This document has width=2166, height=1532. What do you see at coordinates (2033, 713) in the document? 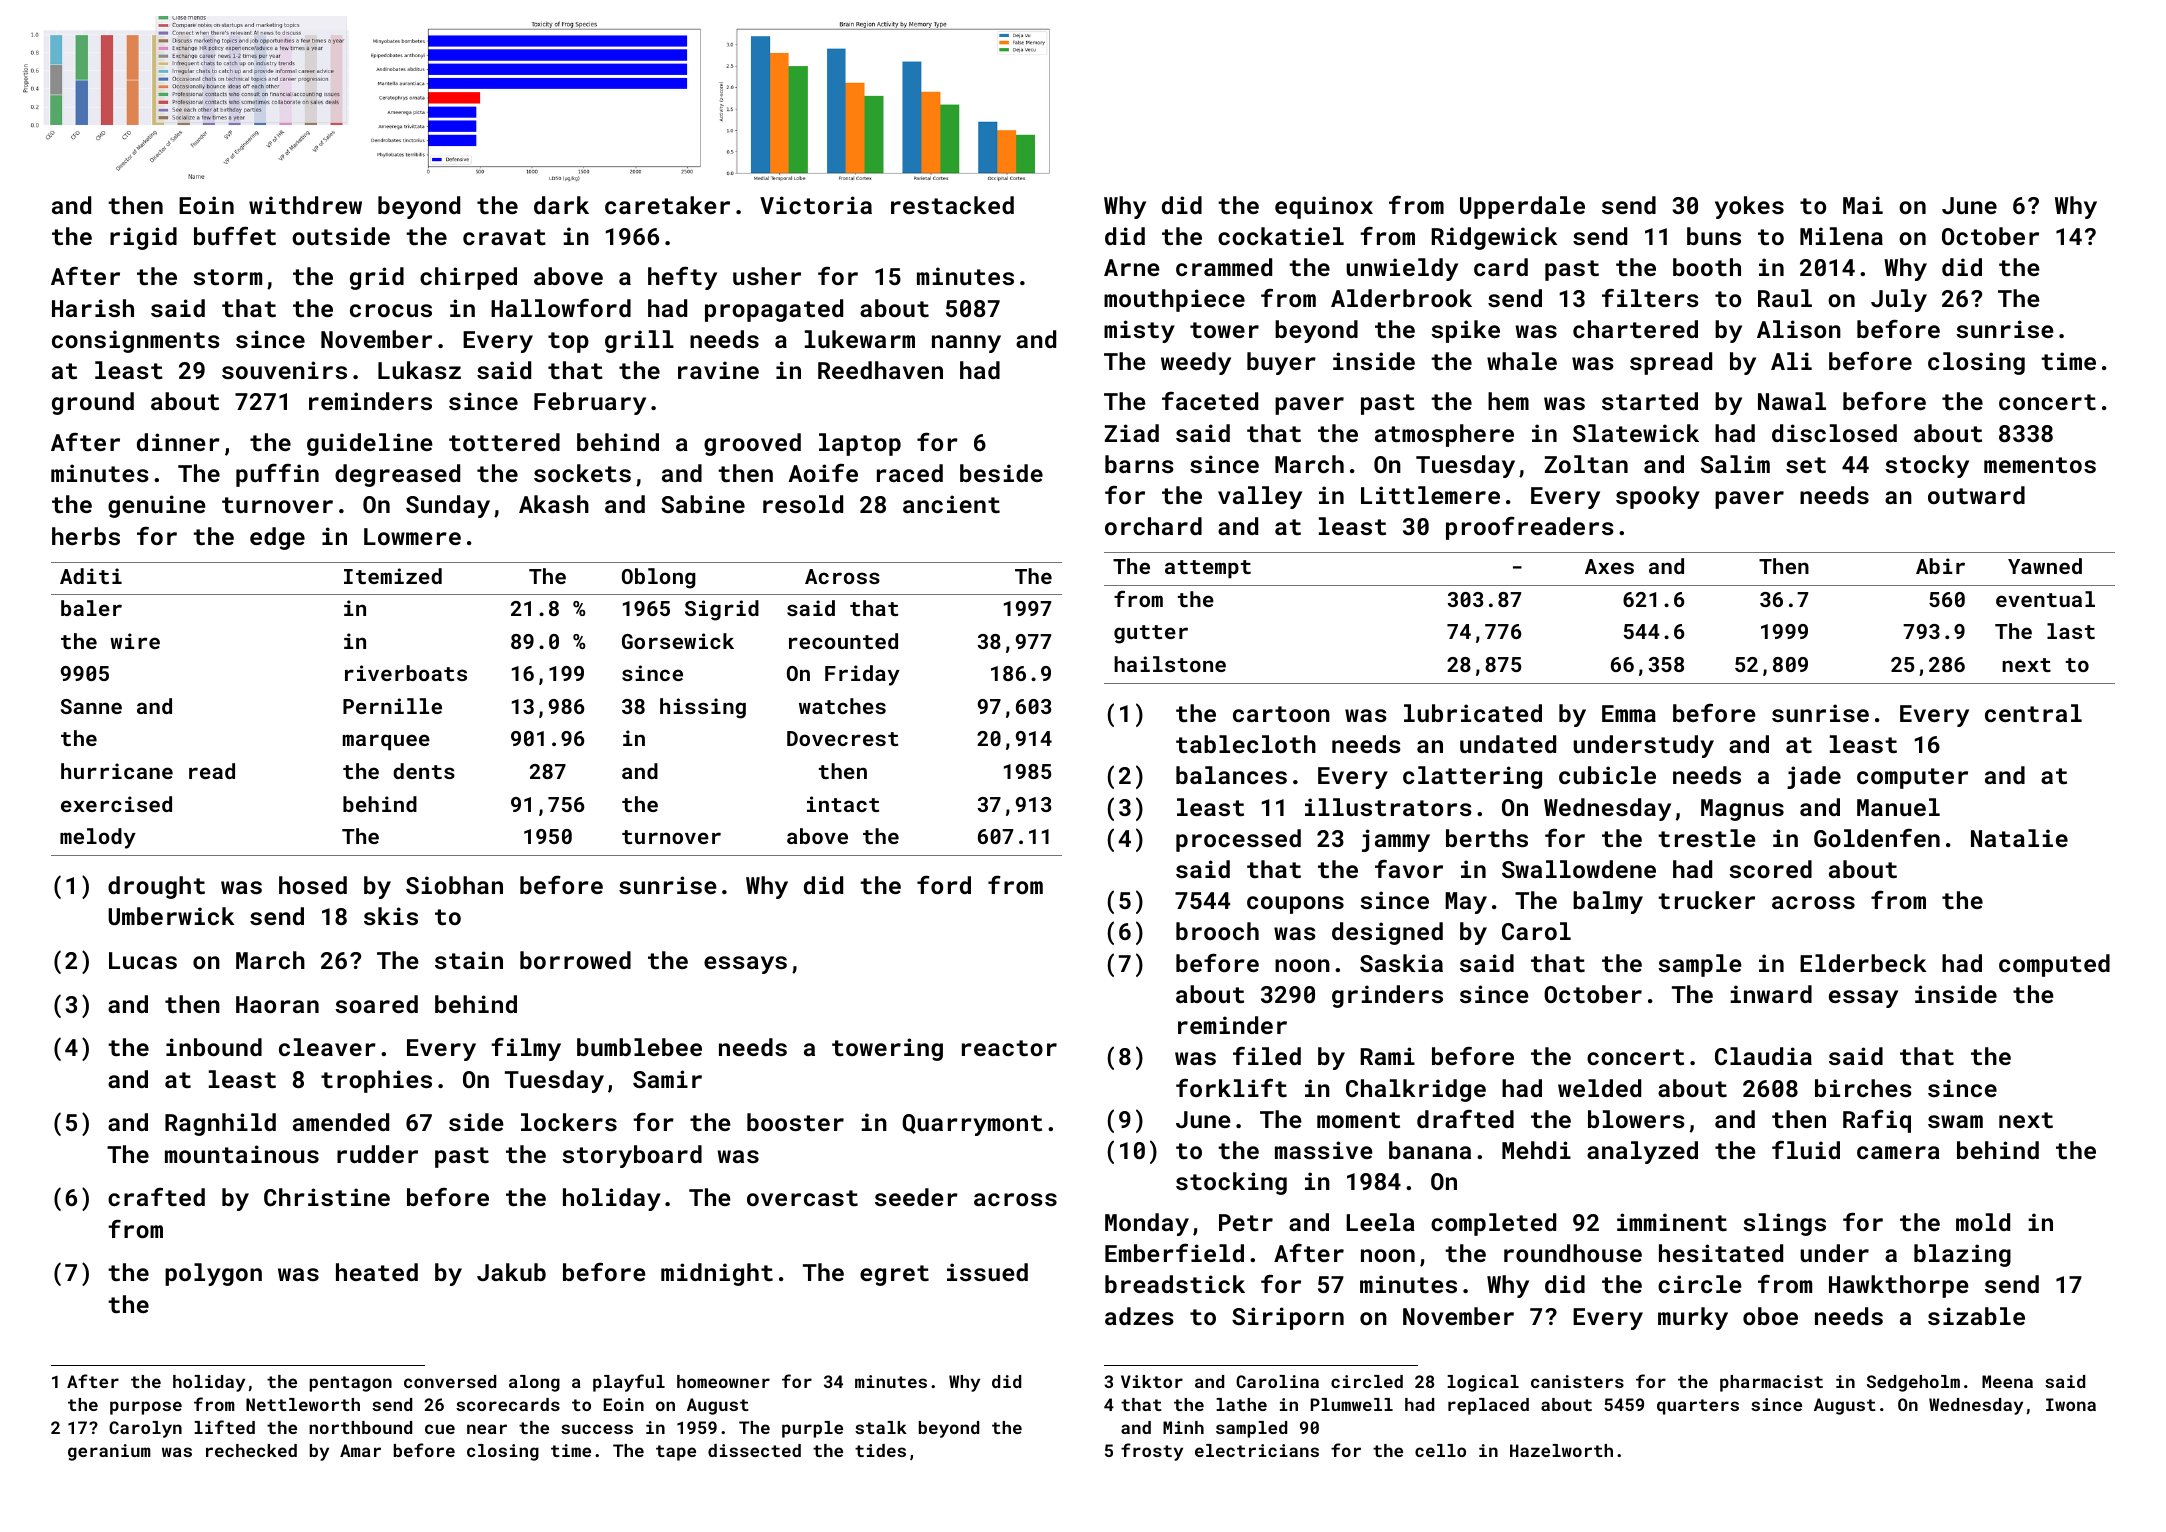
I see `central` at bounding box center [2033, 713].
